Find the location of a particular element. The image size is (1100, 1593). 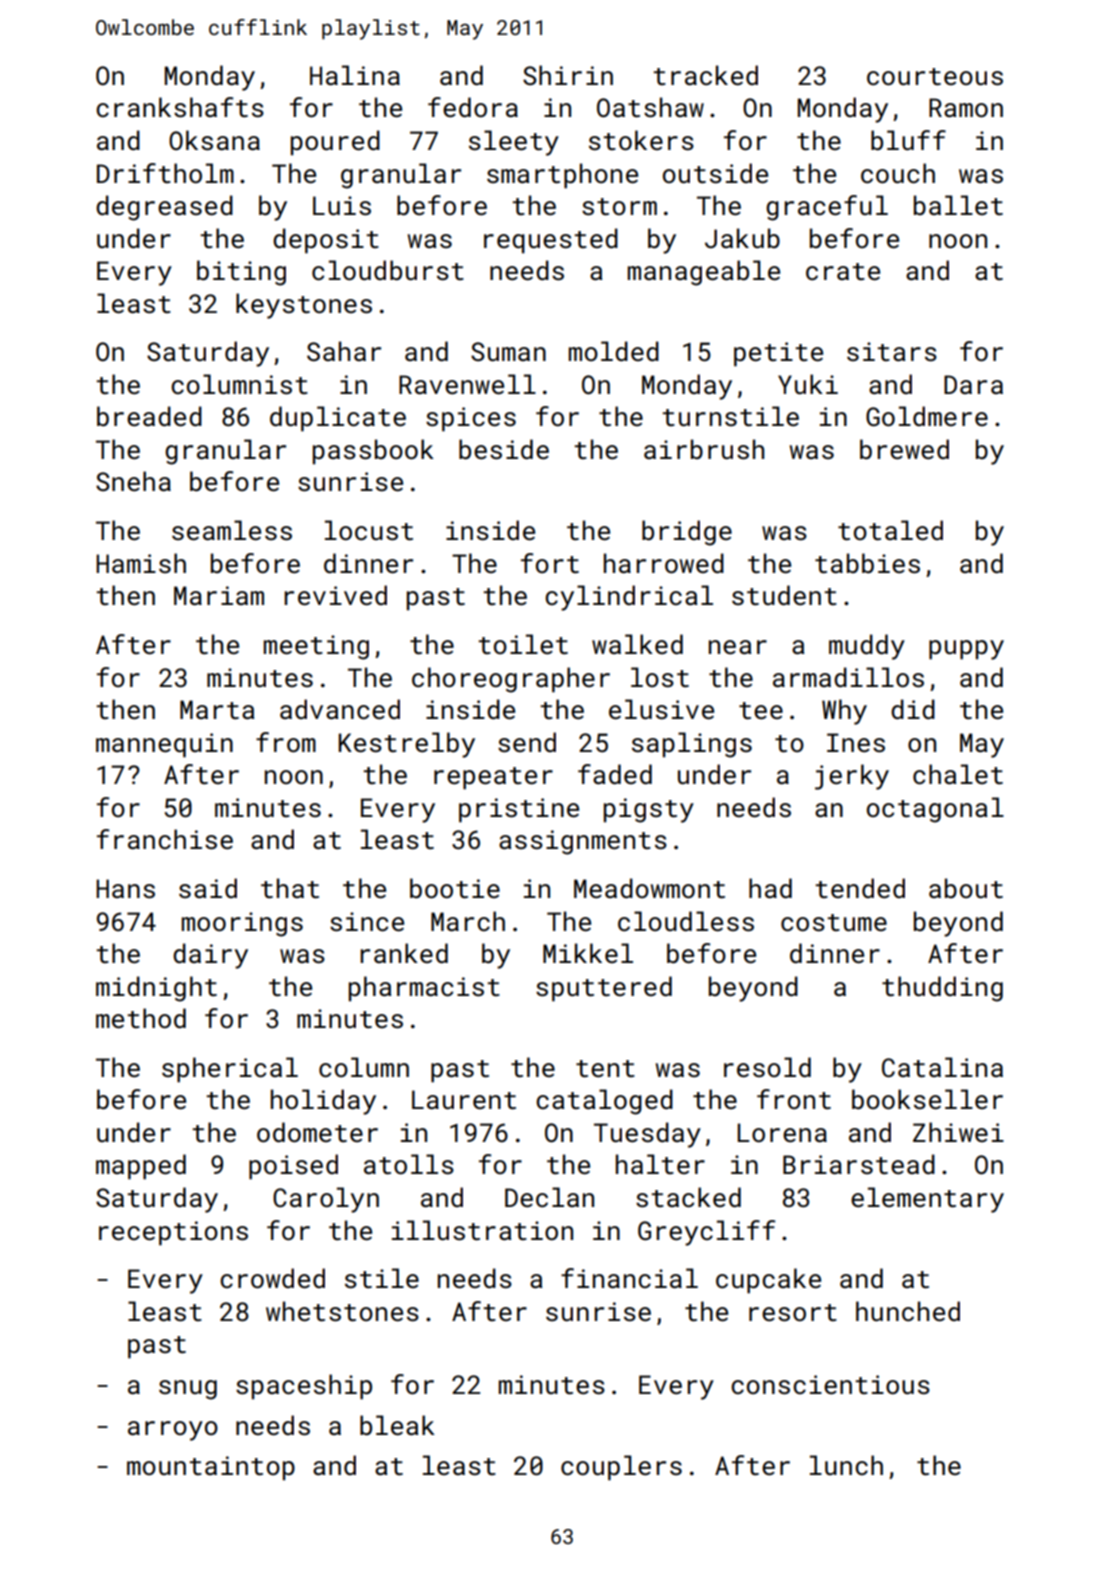

Lorena is located at coordinates (782, 1133).
